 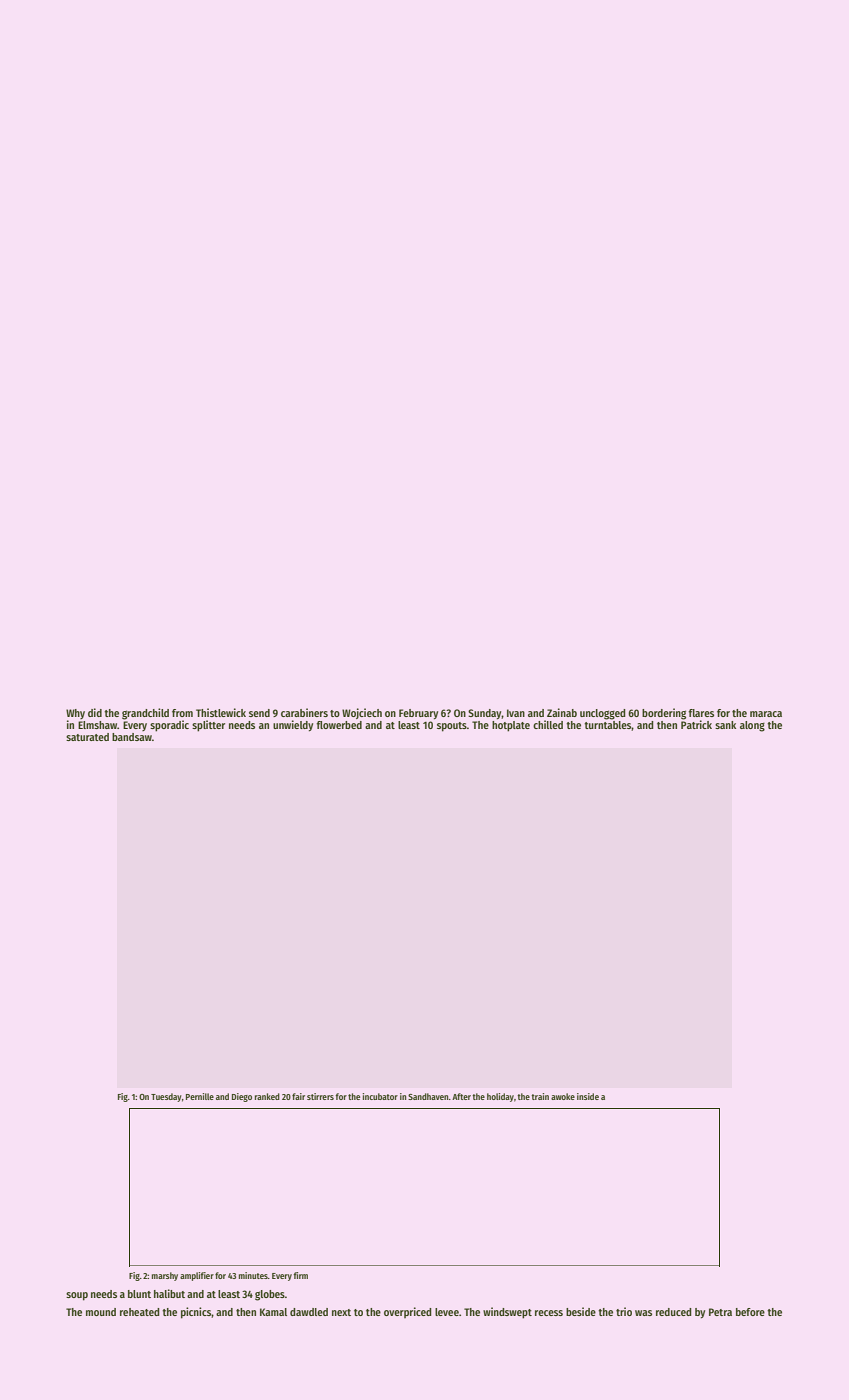 What do you see at coordinates (200, 1096) in the image?
I see `Pernille` at bounding box center [200, 1096].
